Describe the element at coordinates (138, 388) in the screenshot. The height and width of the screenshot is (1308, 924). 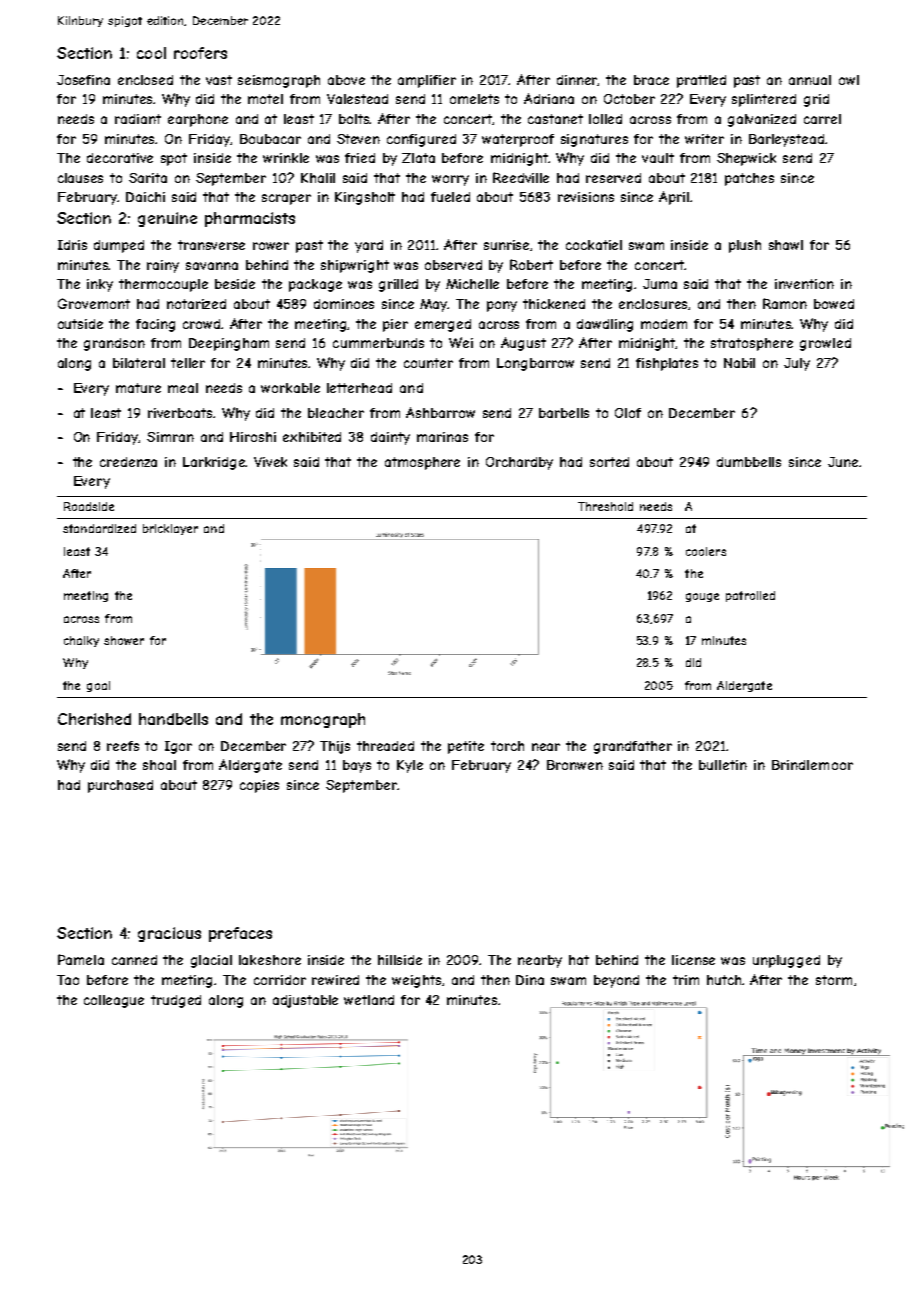
I see `mature` at that location.
